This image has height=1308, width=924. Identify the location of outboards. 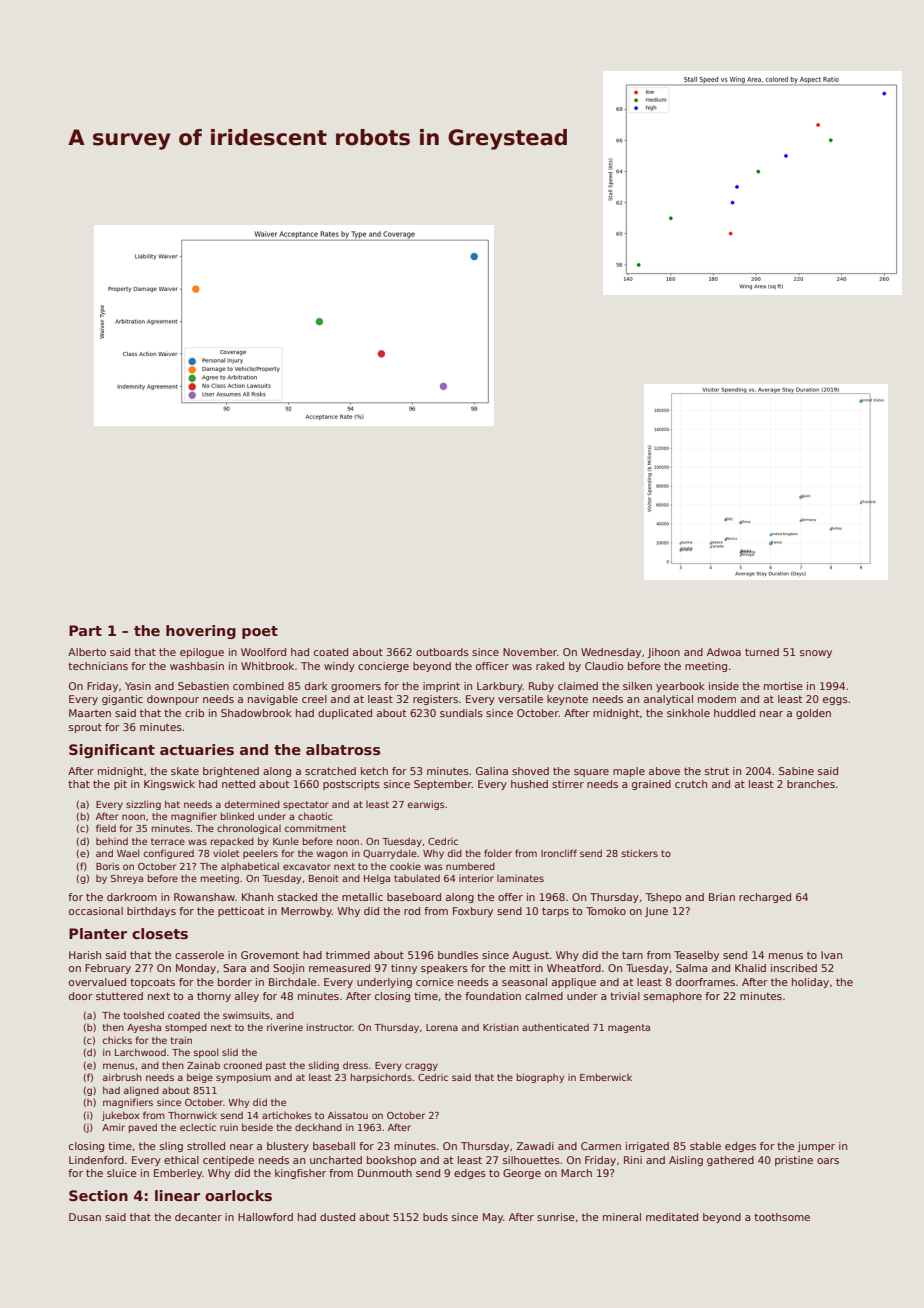
(442, 652).
